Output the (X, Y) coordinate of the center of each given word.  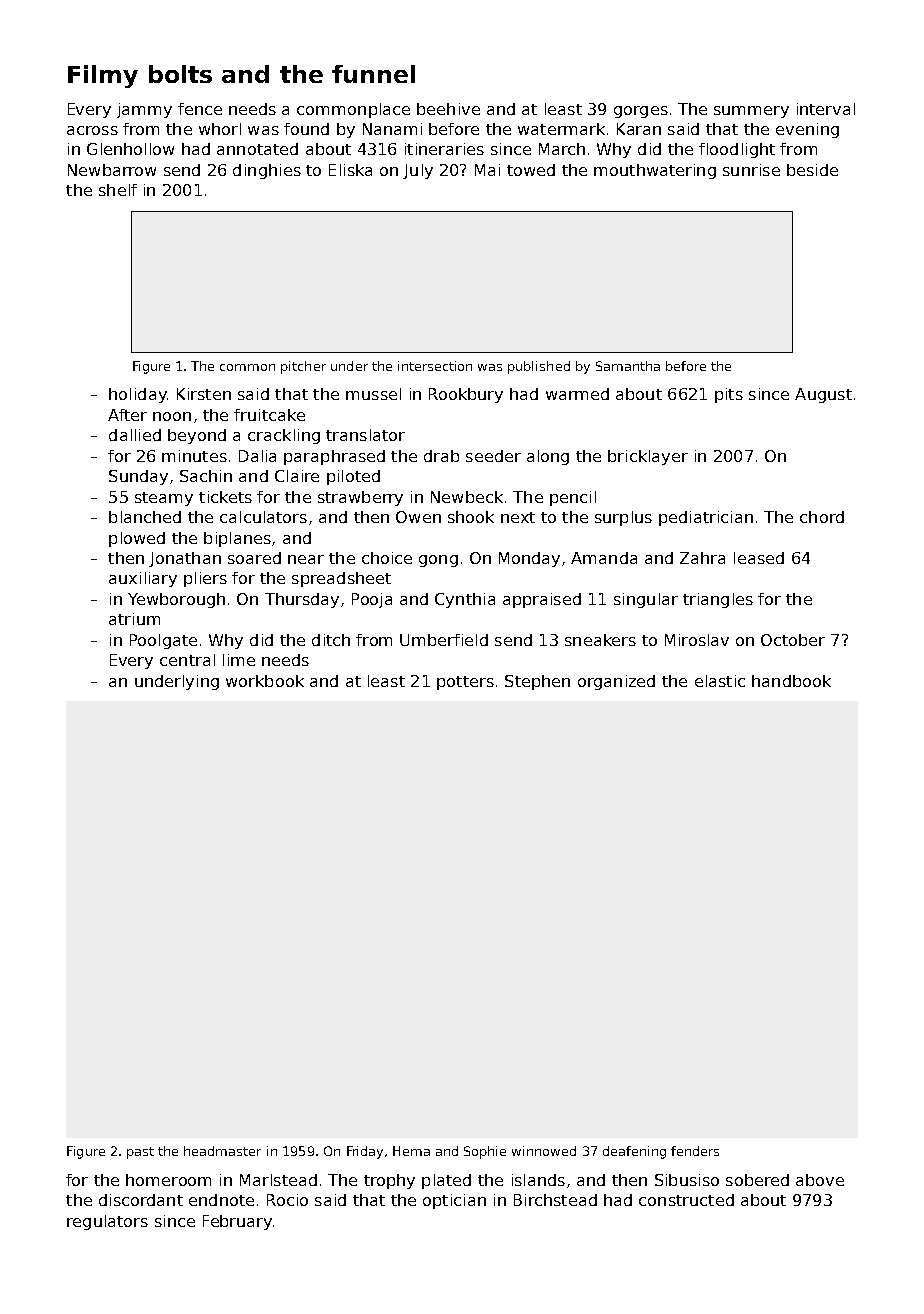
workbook (265, 681)
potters (465, 683)
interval (826, 109)
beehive (448, 109)
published (539, 367)
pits (729, 395)
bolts (180, 74)
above (820, 1180)
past (140, 1153)
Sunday (138, 477)
